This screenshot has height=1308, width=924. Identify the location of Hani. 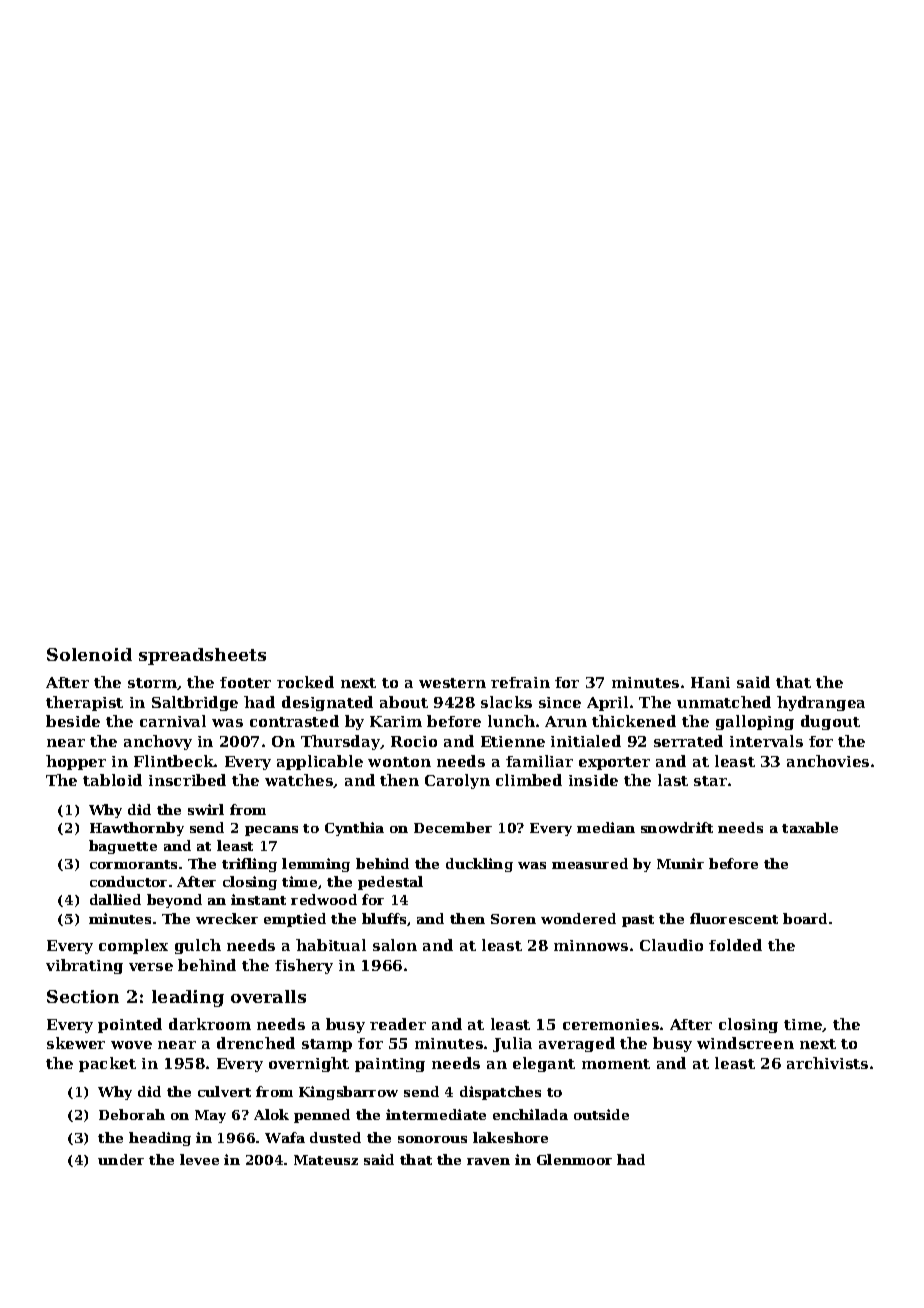
(710, 682).
